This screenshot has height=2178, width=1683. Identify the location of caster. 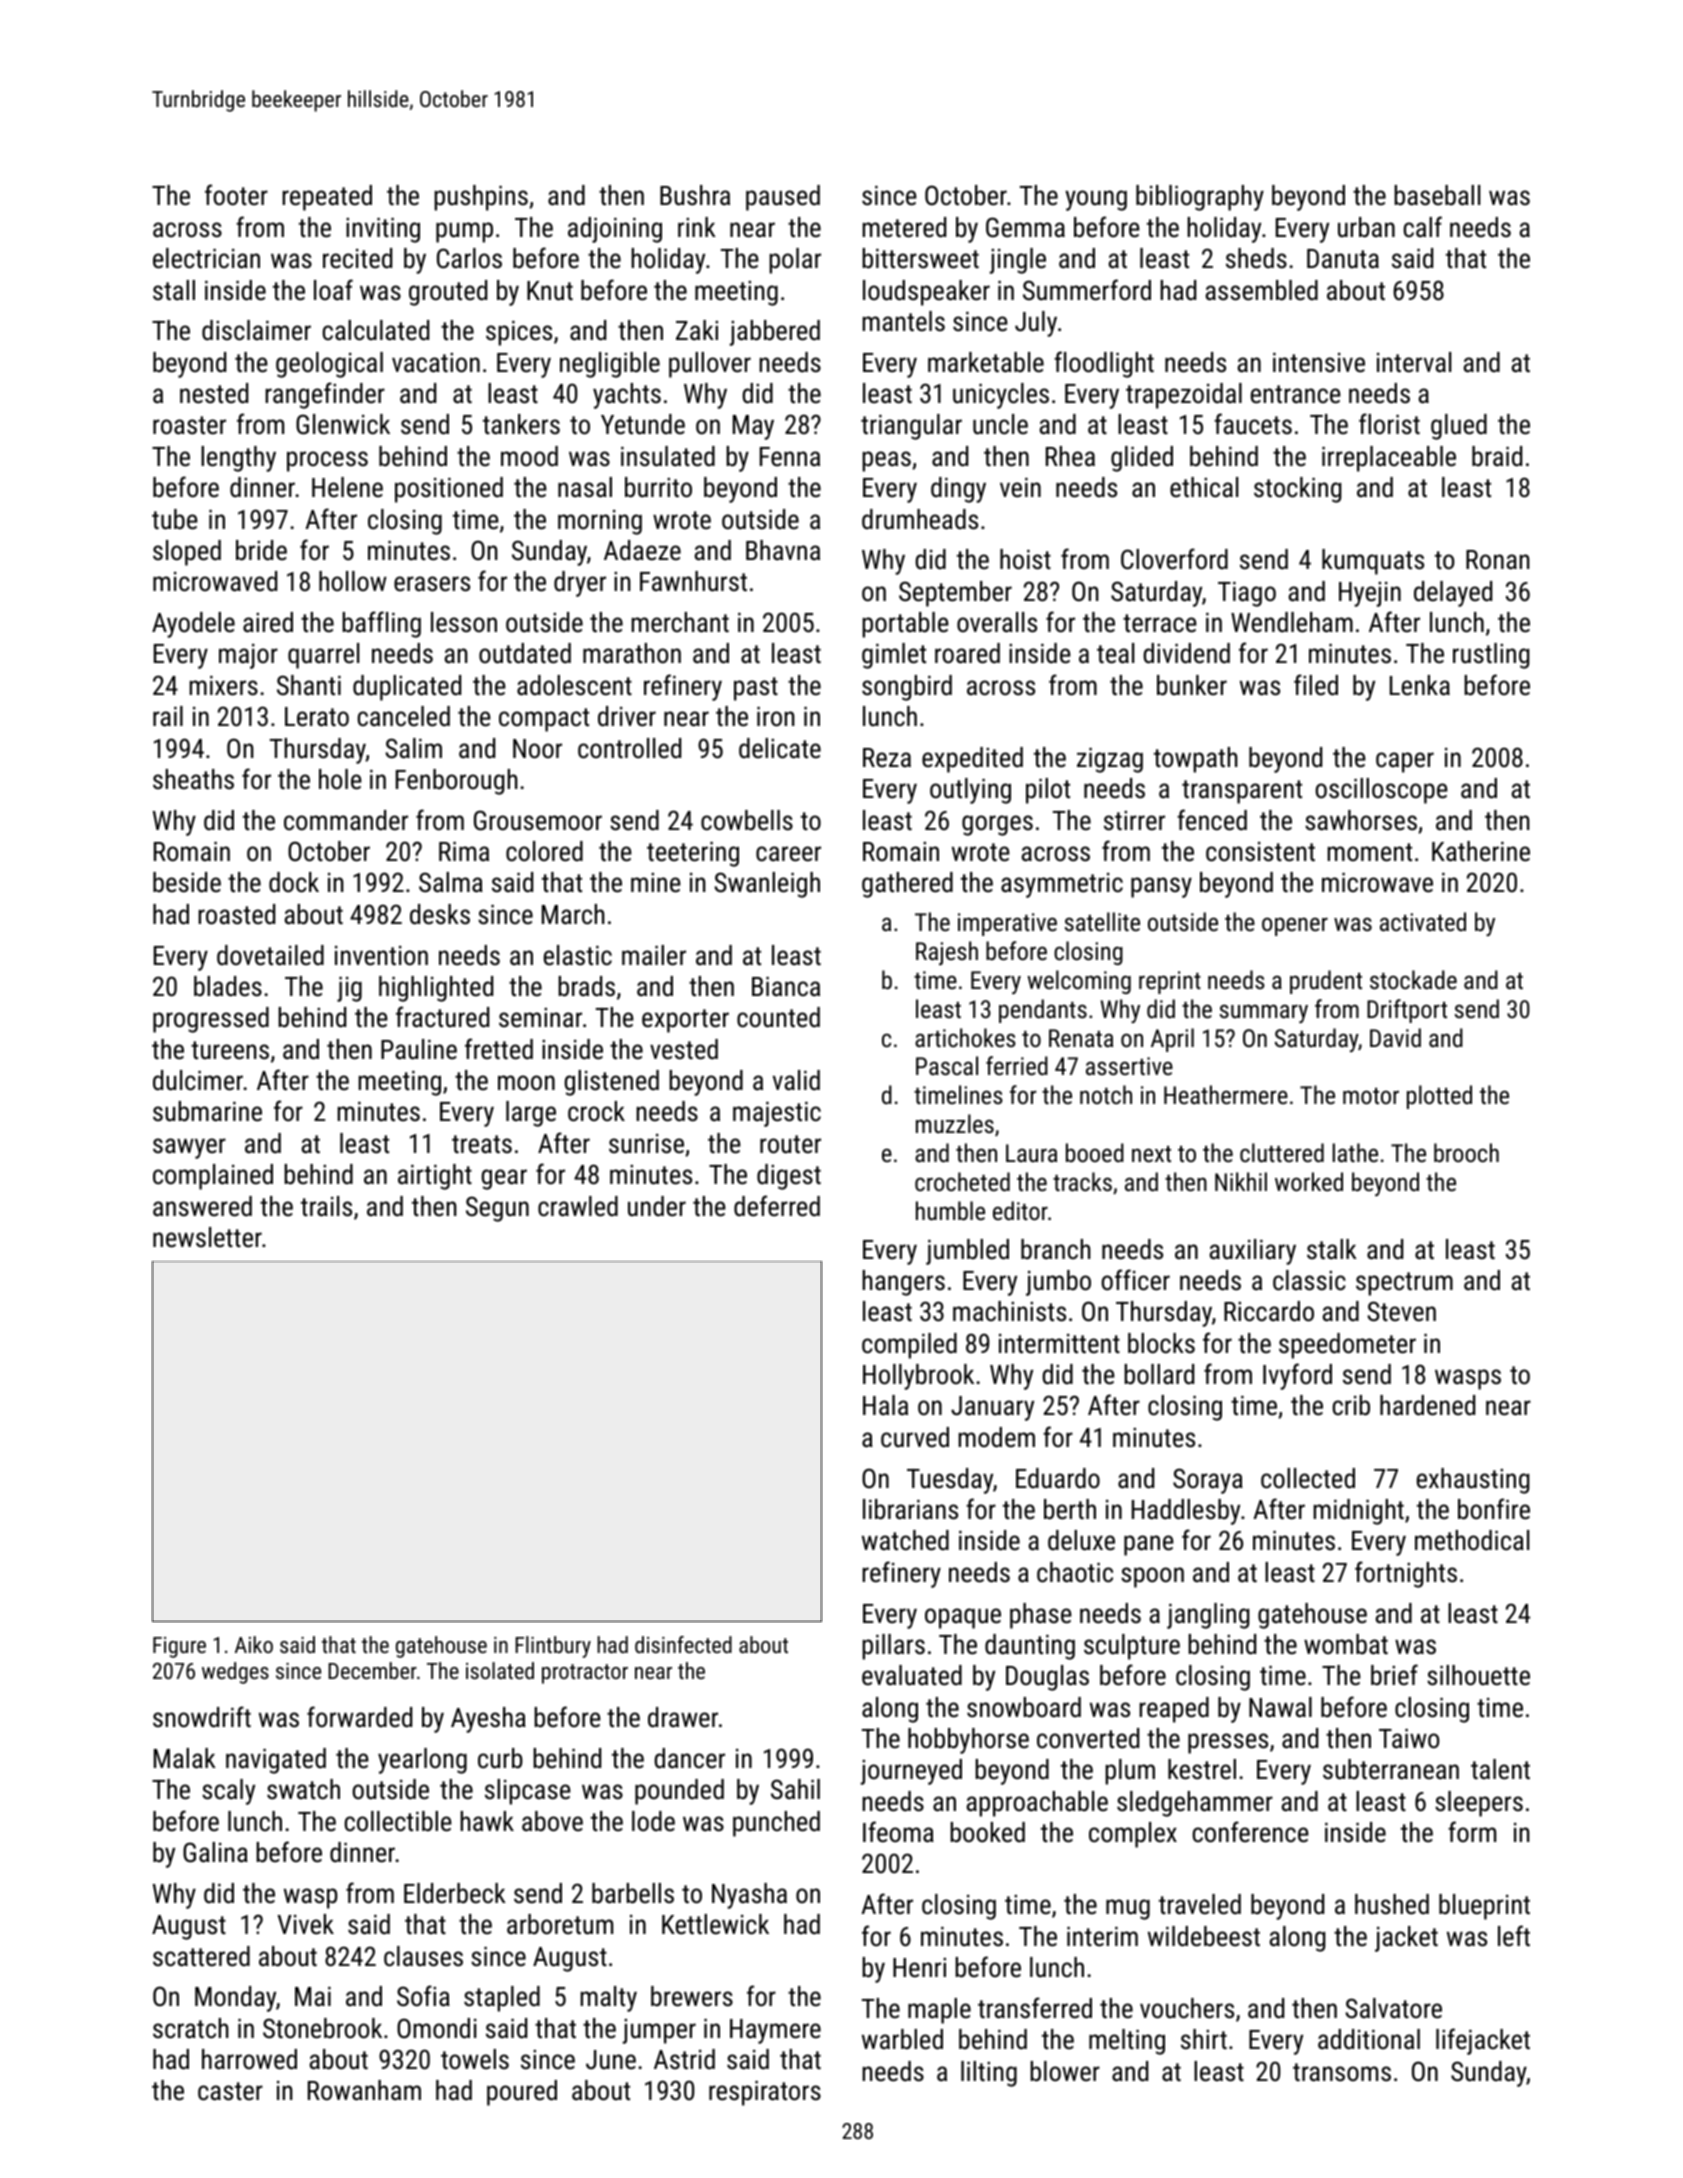
(230, 2091).
